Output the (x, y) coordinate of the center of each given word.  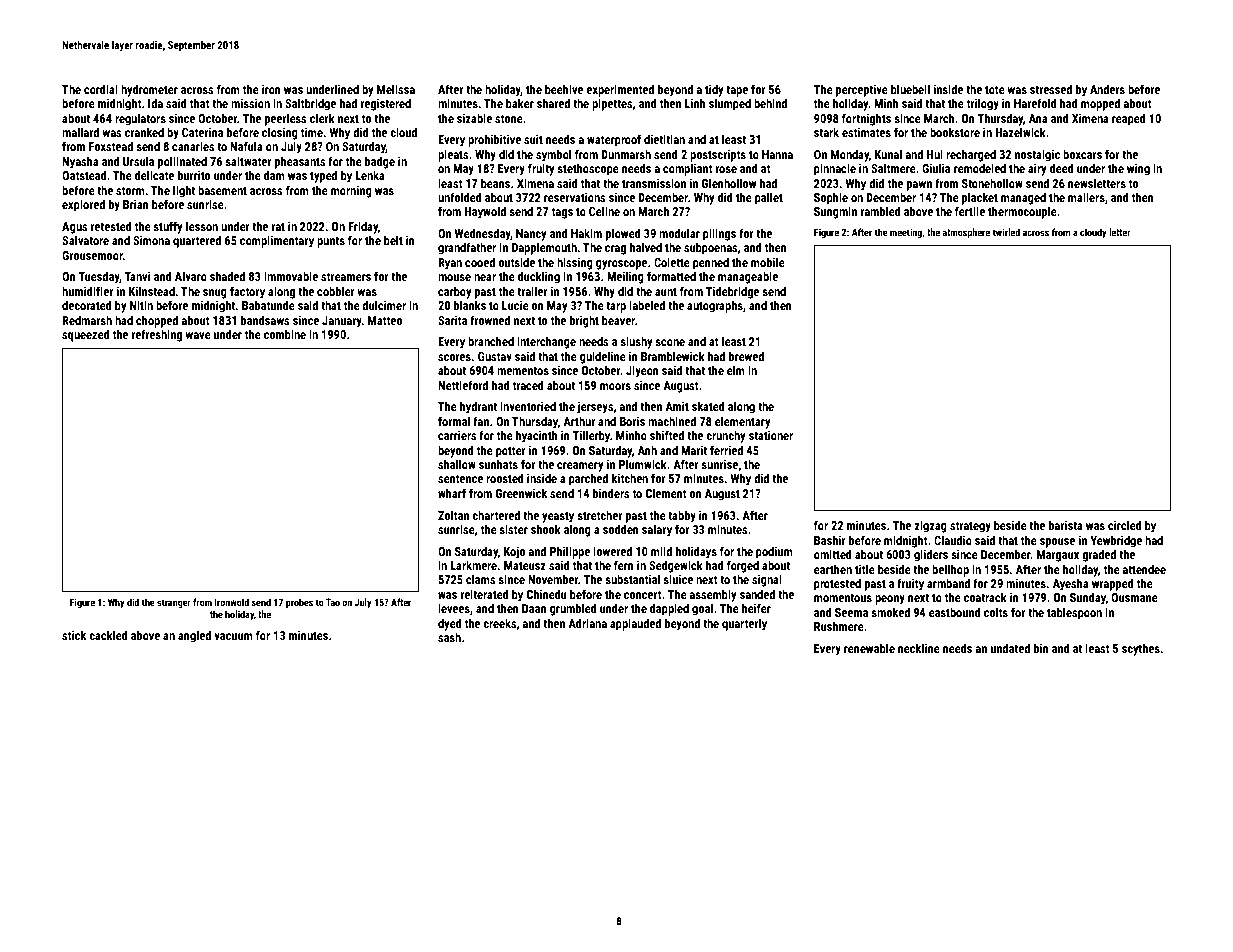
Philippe (570, 552)
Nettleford (463, 385)
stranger (174, 603)
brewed (746, 356)
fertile (970, 211)
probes (299, 603)
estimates (866, 132)
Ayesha (1071, 584)
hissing (575, 263)
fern (624, 565)
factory (247, 292)
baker (520, 103)
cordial (101, 89)
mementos (523, 371)
